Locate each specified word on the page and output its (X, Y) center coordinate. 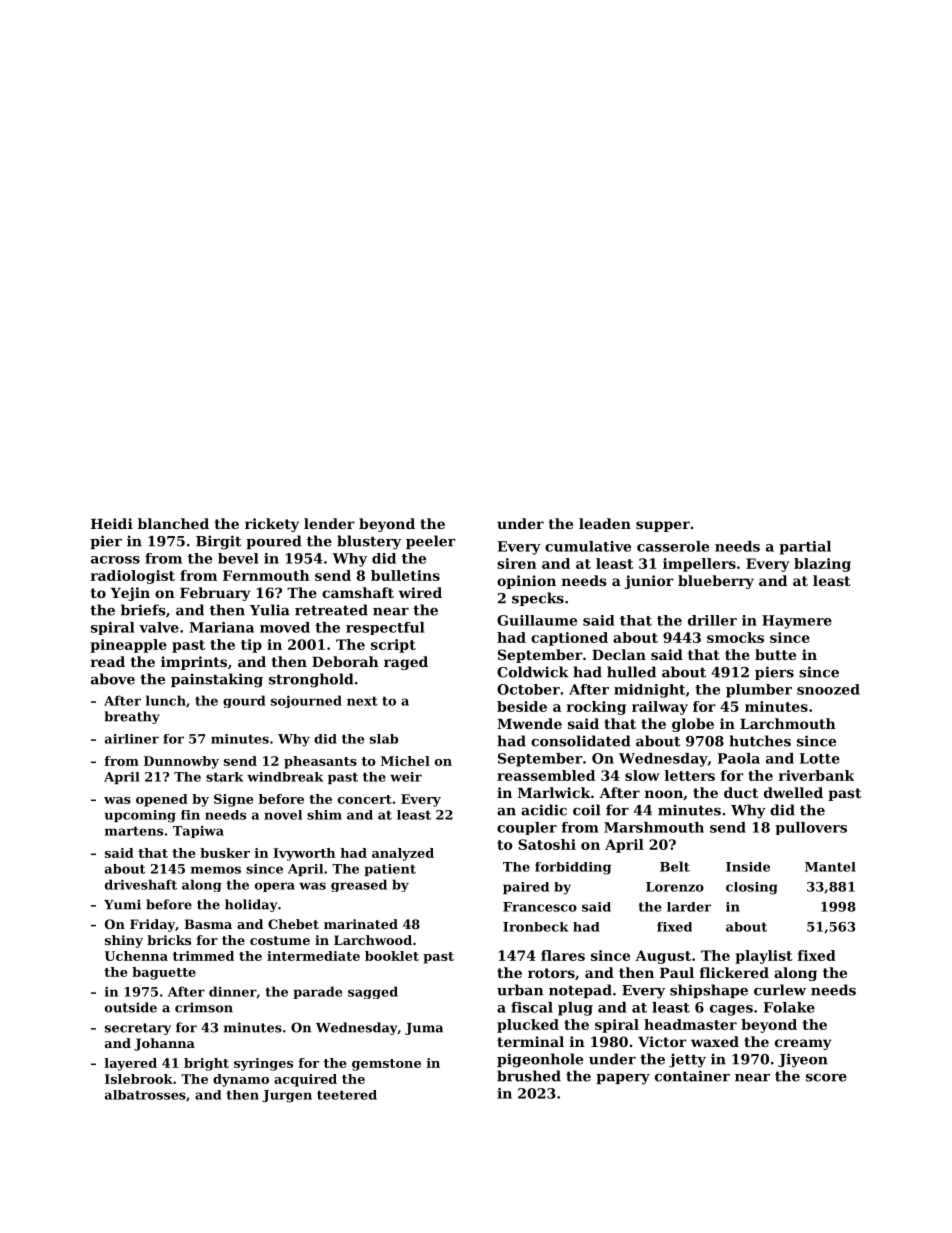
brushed (529, 1076)
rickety (272, 525)
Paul (677, 972)
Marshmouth (654, 827)
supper (663, 526)
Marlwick (554, 792)
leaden (605, 523)
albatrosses (145, 1095)
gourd (244, 701)
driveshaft (141, 884)
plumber (759, 691)
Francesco (540, 907)
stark (224, 777)
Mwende (529, 723)
